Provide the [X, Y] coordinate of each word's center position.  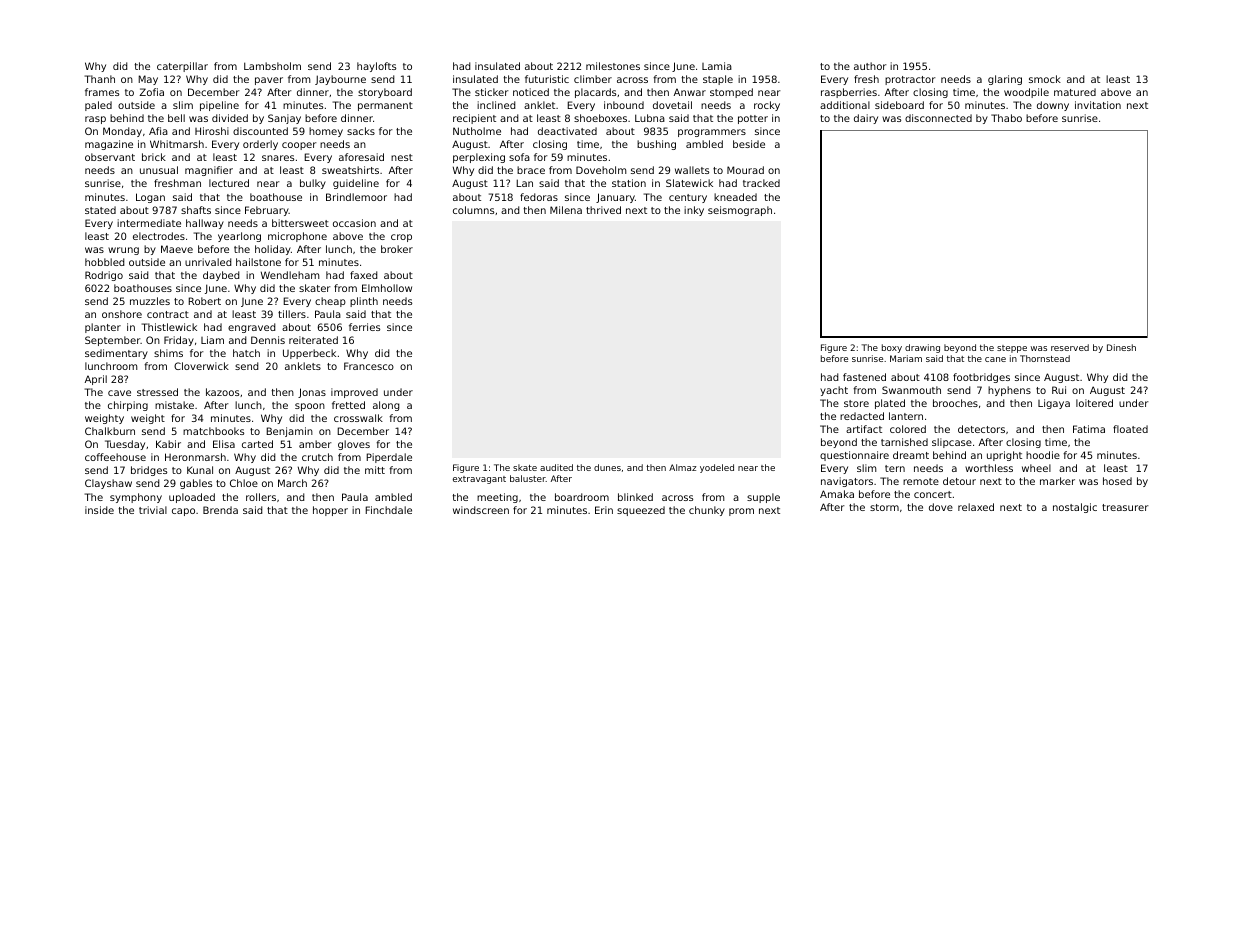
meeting [497, 498]
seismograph [740, 211]
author [870, 66]
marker [1057, 481]
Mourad [745, 170]
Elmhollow [387, 288]
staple [718, 80]
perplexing [479, 158]
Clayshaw [108, 484]
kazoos [222, 392]
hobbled [105, 262]
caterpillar [182, 67]
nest [402, 157]
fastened [864, 377]
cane [995, 359]
